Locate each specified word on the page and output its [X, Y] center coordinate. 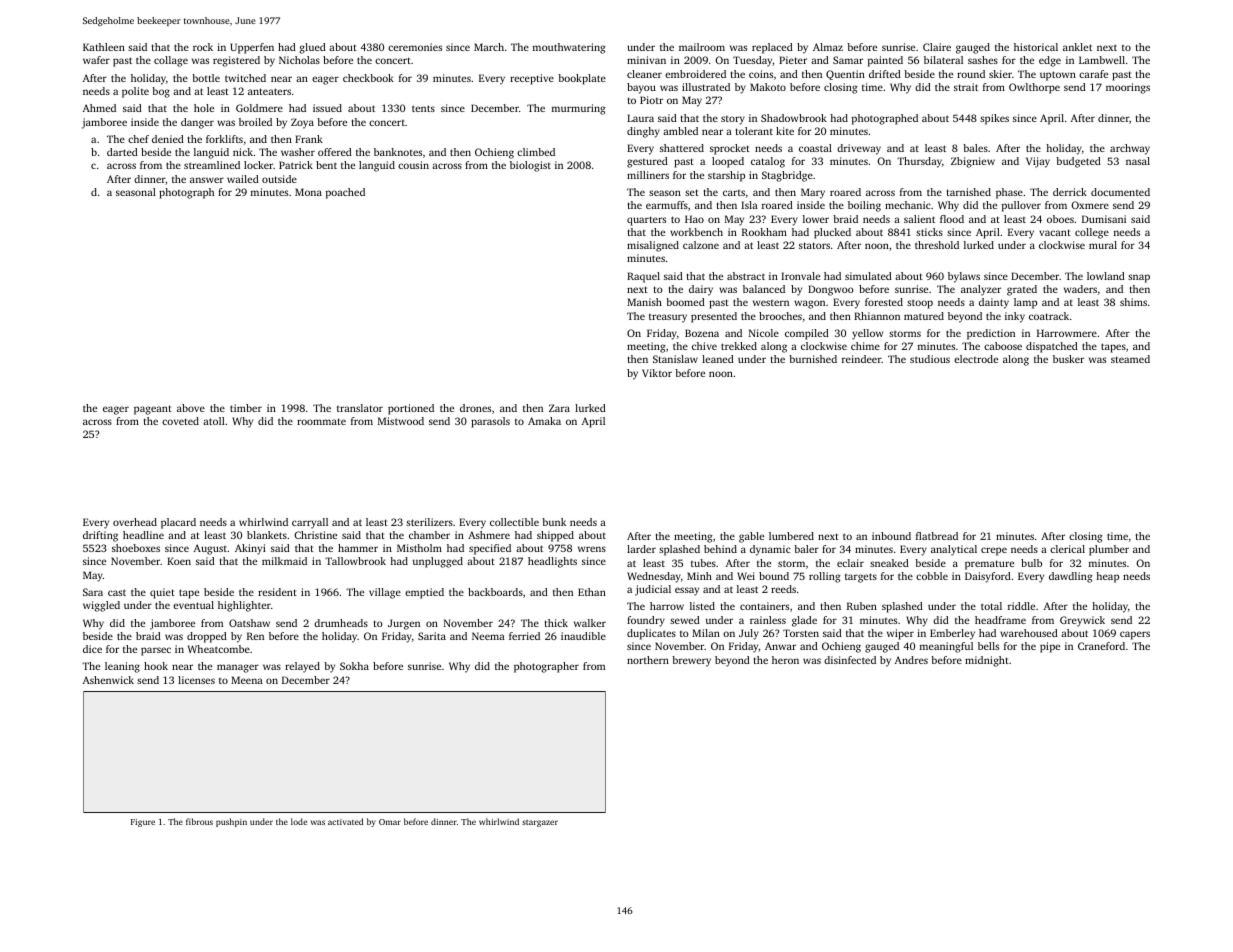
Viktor [657, 373]
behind [720, 549]
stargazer [540, 823]
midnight [987, 661]
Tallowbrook [355, 561]
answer [207, 180]
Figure [143, 823]
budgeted [1078, 162]
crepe [994, 551]
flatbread [937, 536]
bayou [641, 88]
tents [423, 108]
